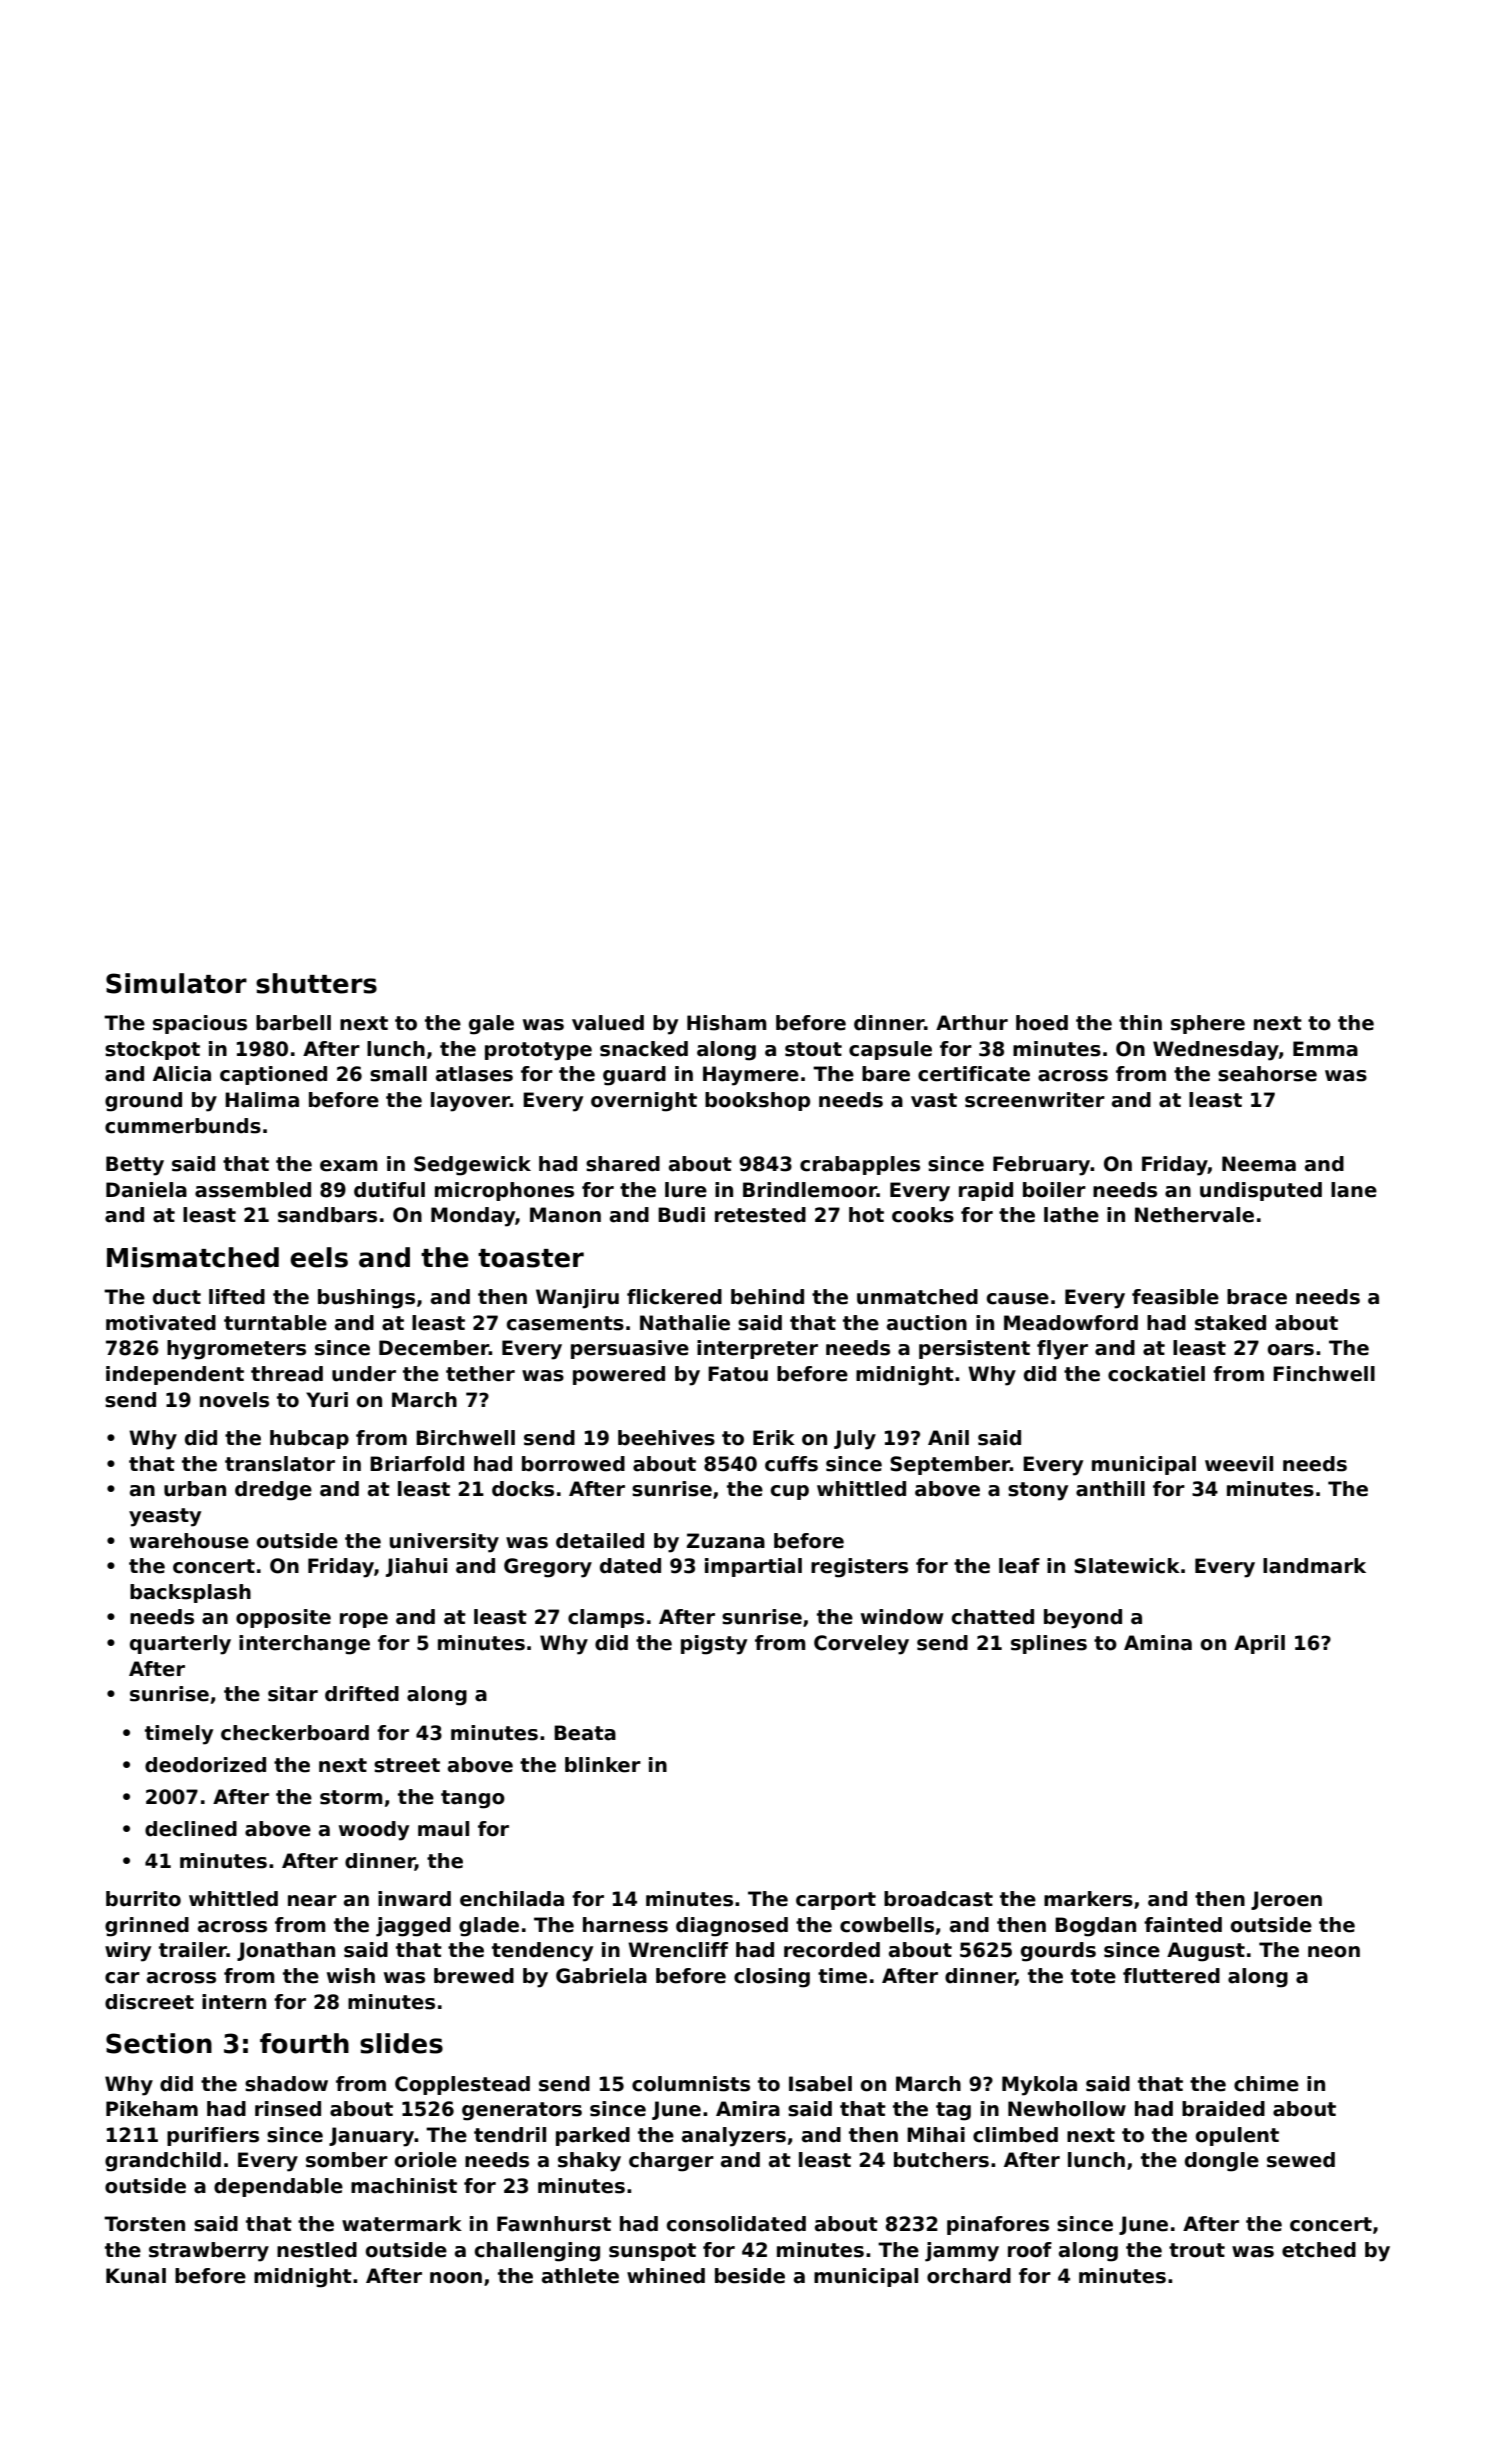  What do you see at coordinates (304, 2043) in the image?
I see `fourth` at bounding box center [304, 2043].
